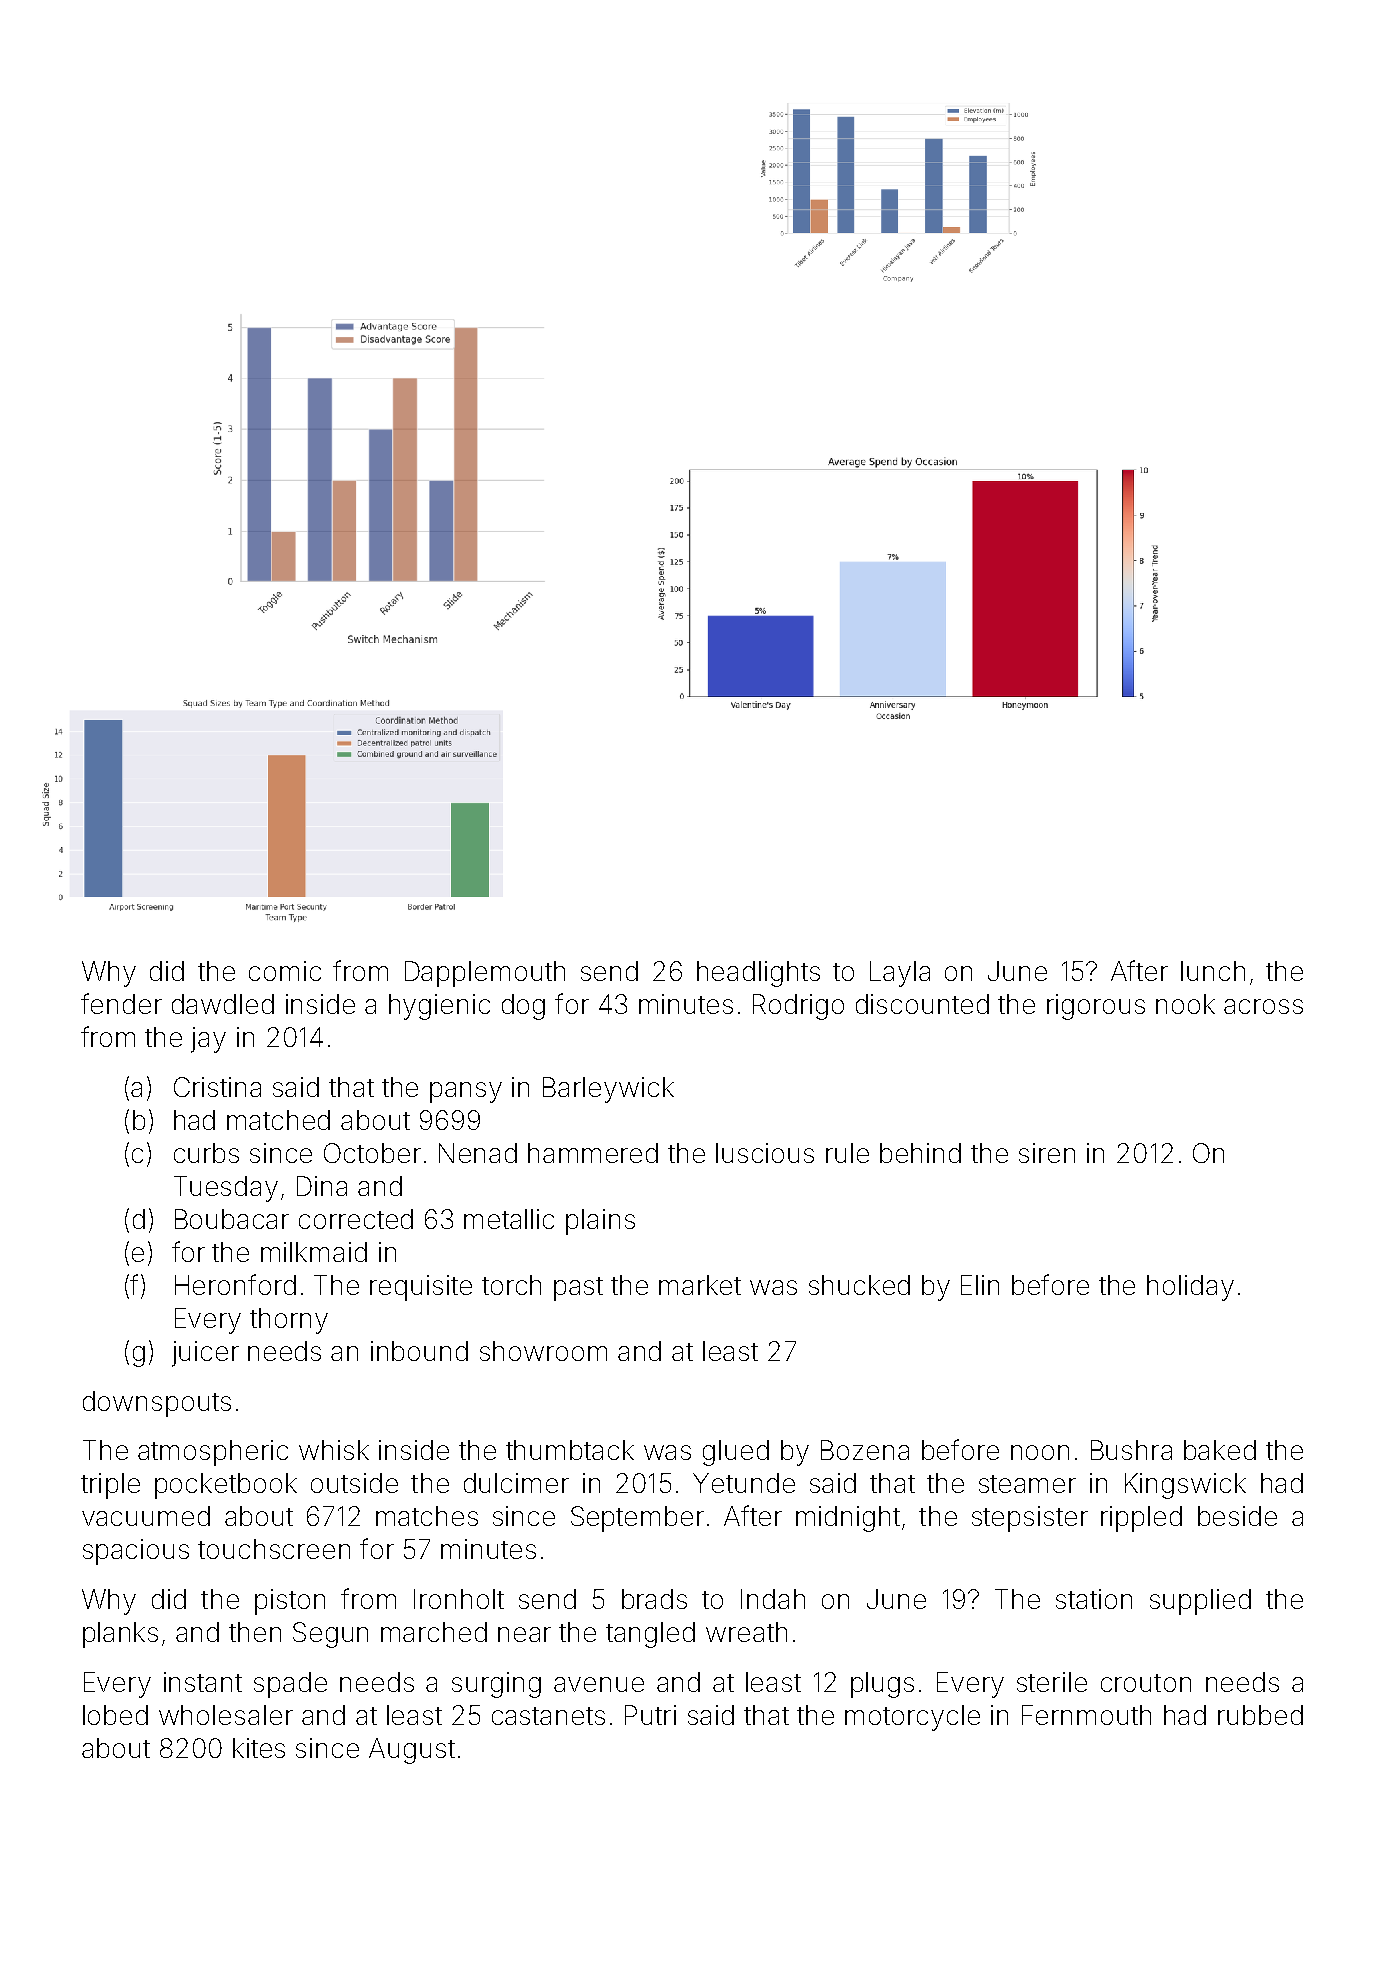 This image has width=1386, height=1969. Describe the element at coordinates (516, 1483) in the image. I see `dulcimer` at that location.
